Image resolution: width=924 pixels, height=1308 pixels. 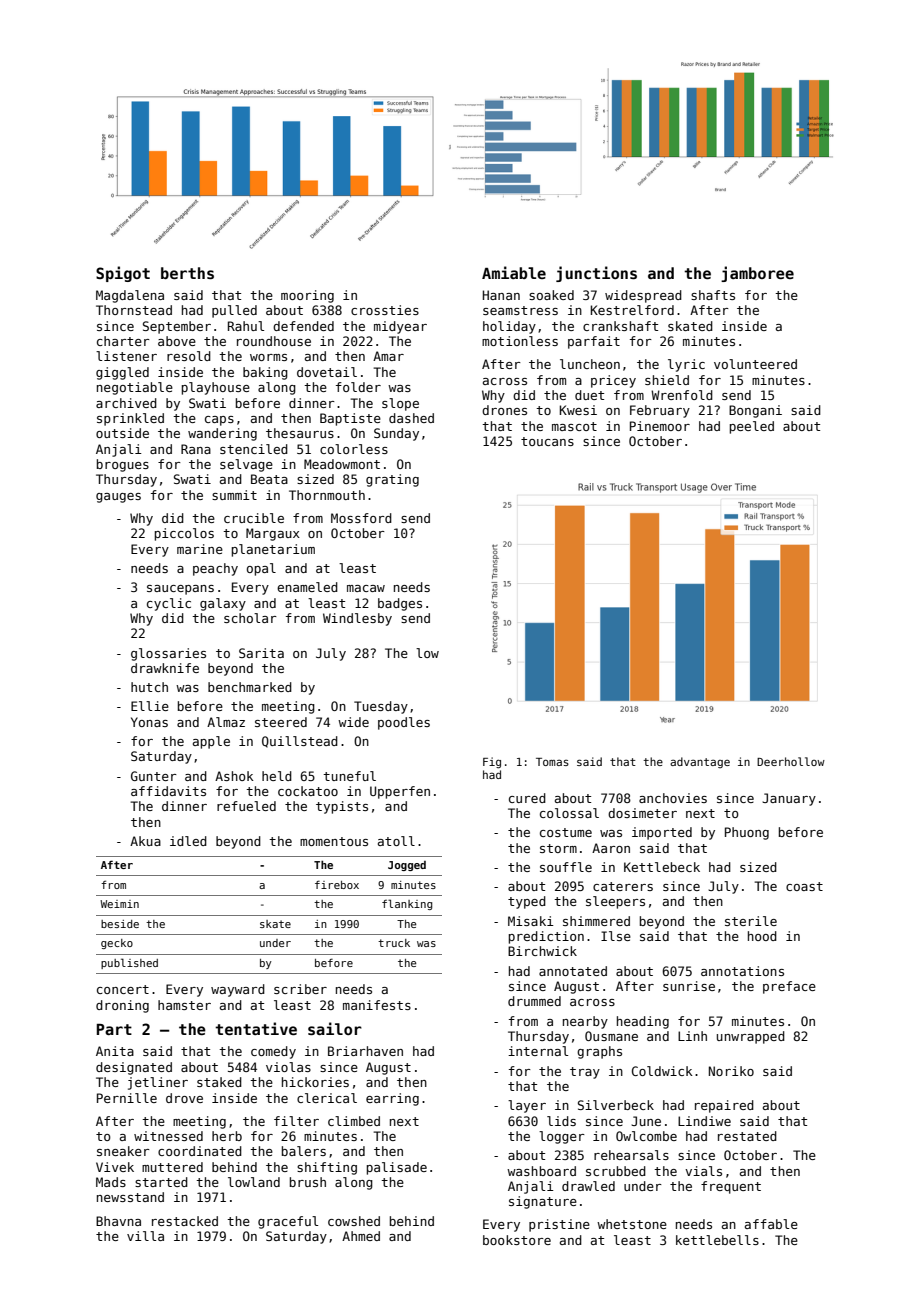 What do you see at coordinates (288, 1222) in the screenshot?
I see `graceful` at bounding box center [288, 1222].
